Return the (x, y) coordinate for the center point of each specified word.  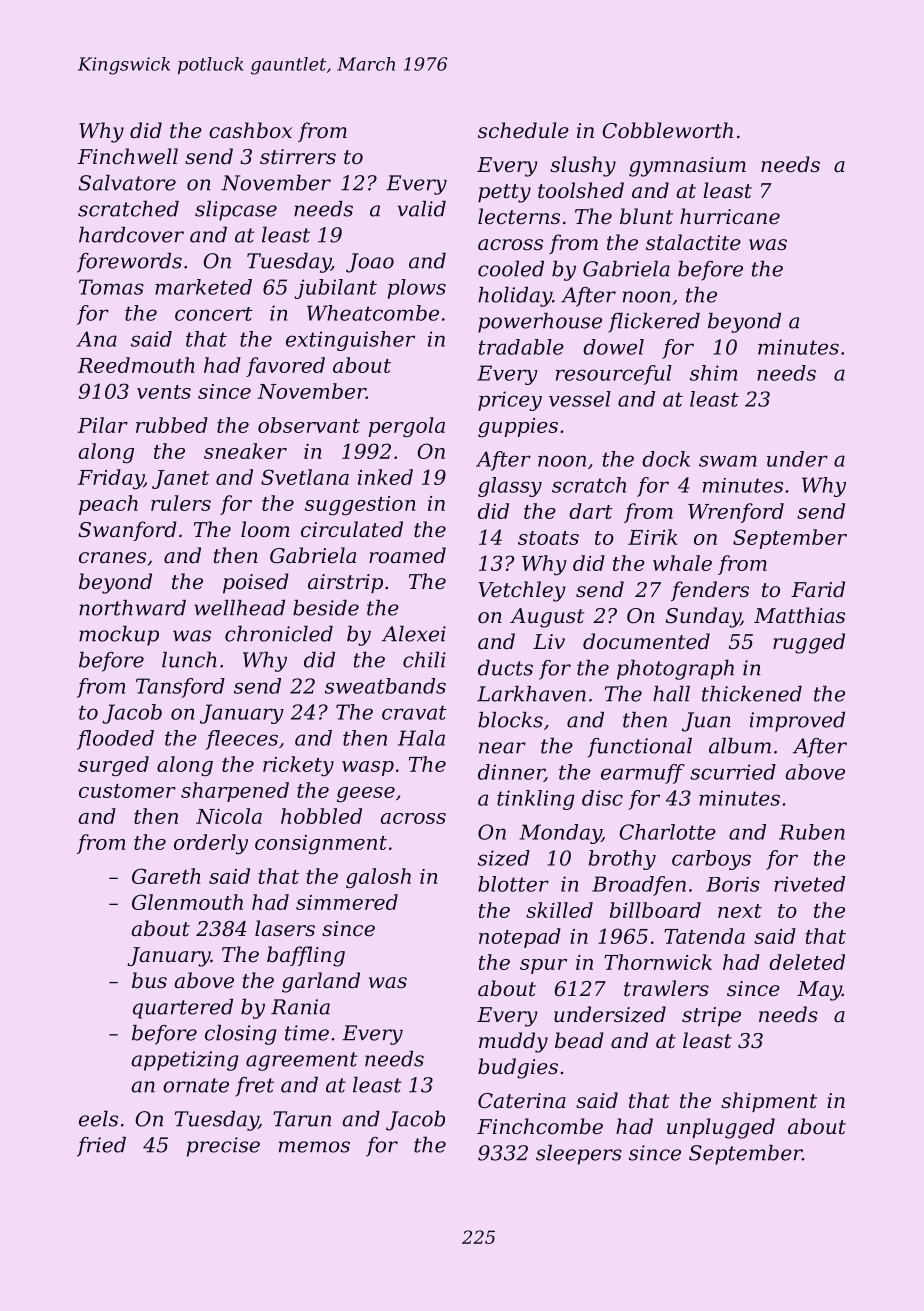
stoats (548, 538)
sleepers (579, 1155)
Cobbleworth (667, 130)
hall (671, 694)
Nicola (229, 816)
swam (728, 461)
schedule (523, 130)
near (502, 748)
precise (223, 1147)
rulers (181, 503)
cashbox (250, 130)
